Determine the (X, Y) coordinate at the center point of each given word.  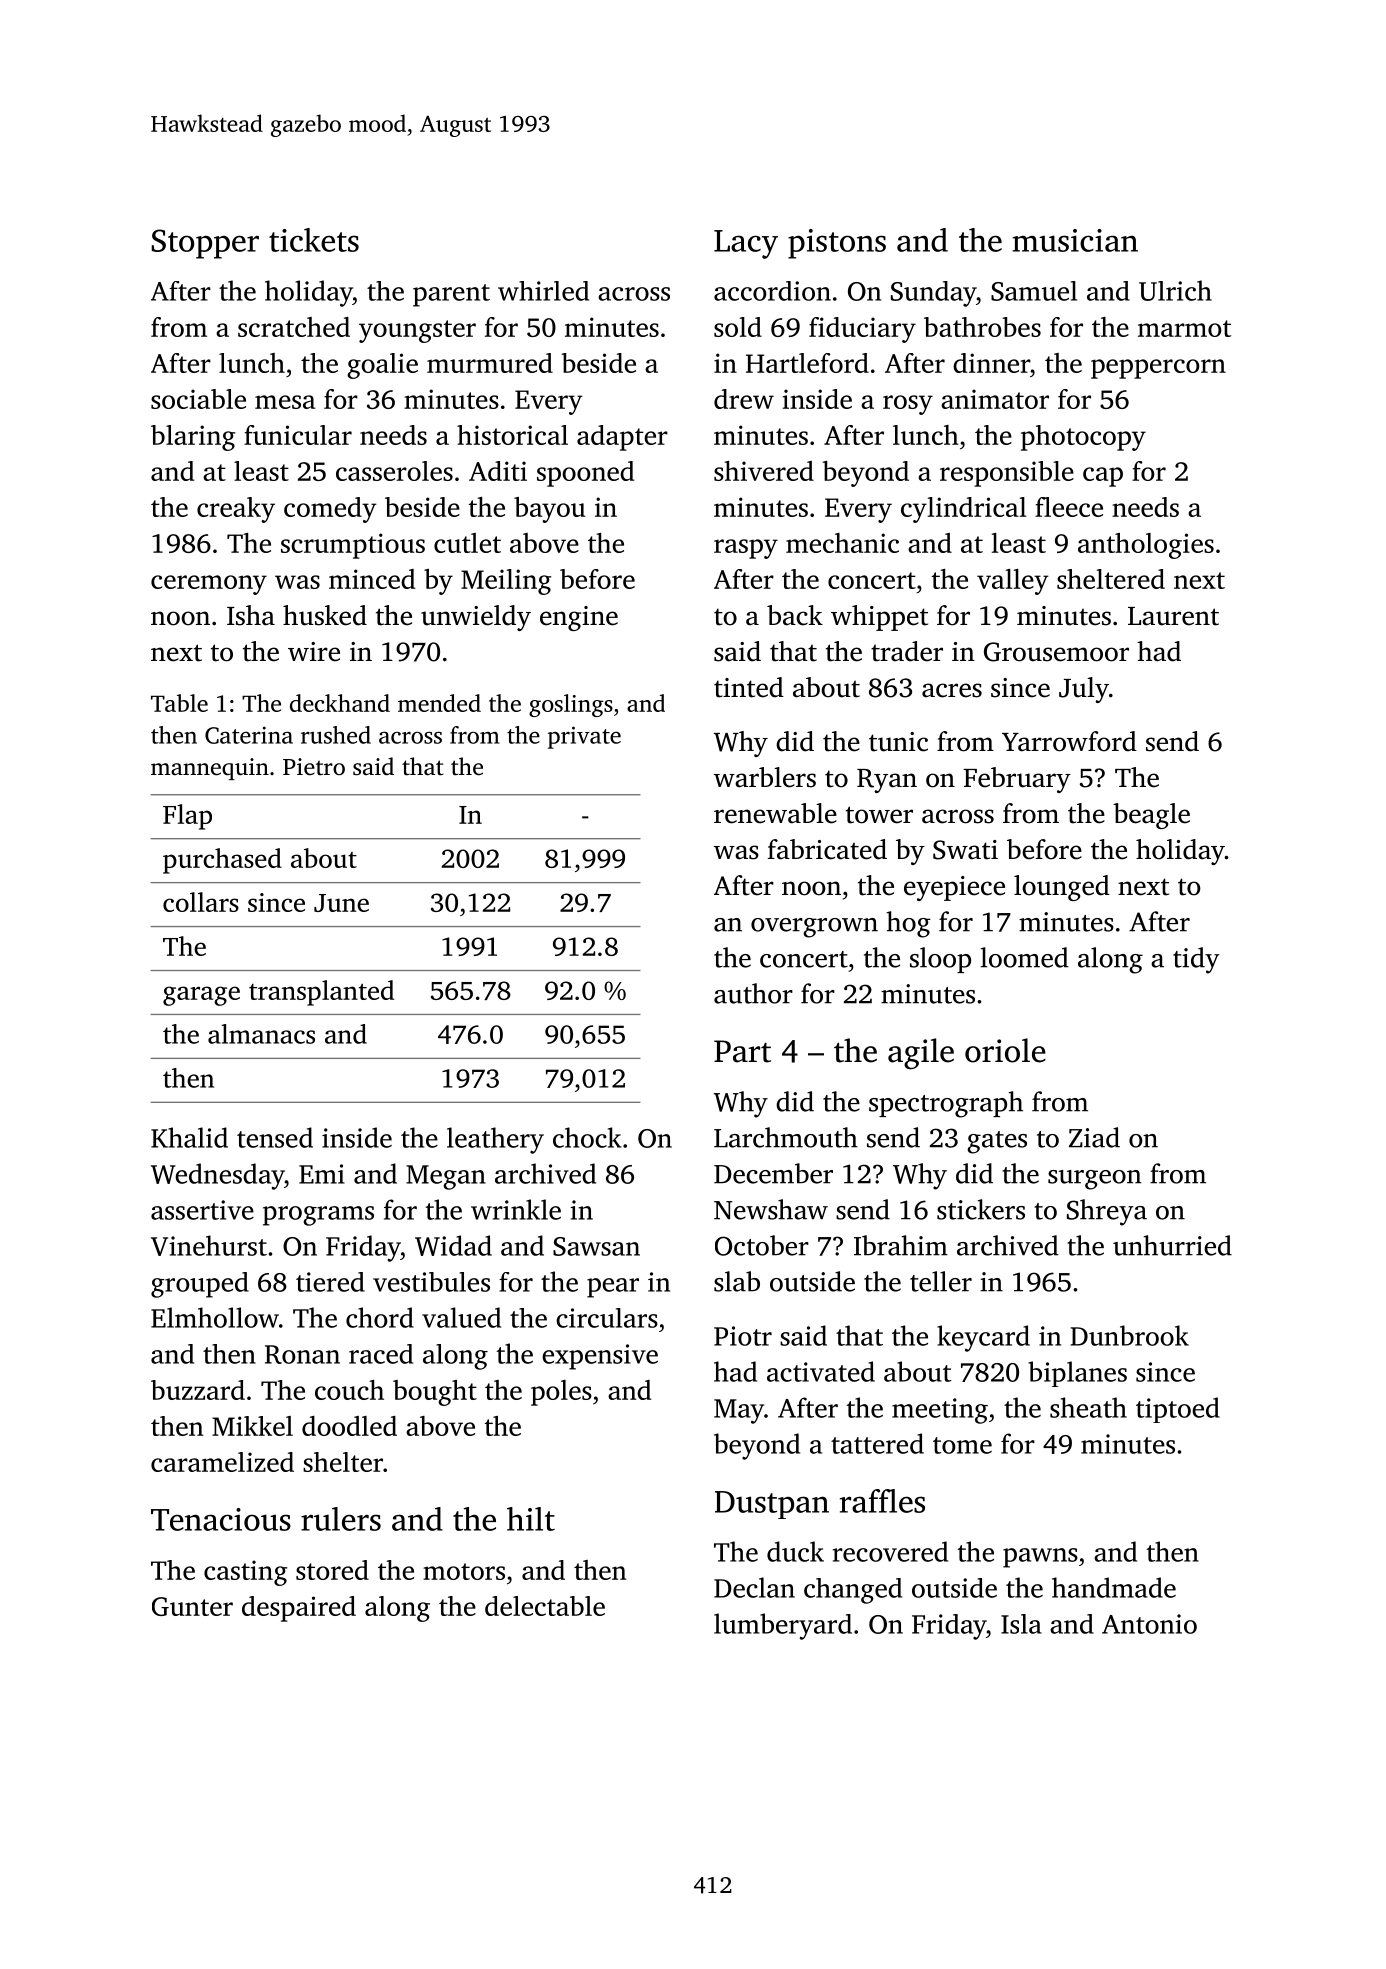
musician (1075, 240)
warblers (765, 777)
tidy (1196, 960)
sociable (198, 399)
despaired (299, 1609)
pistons (837, 244)
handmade (1114, 1587)
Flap (187, 817)
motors (464, 1571)
